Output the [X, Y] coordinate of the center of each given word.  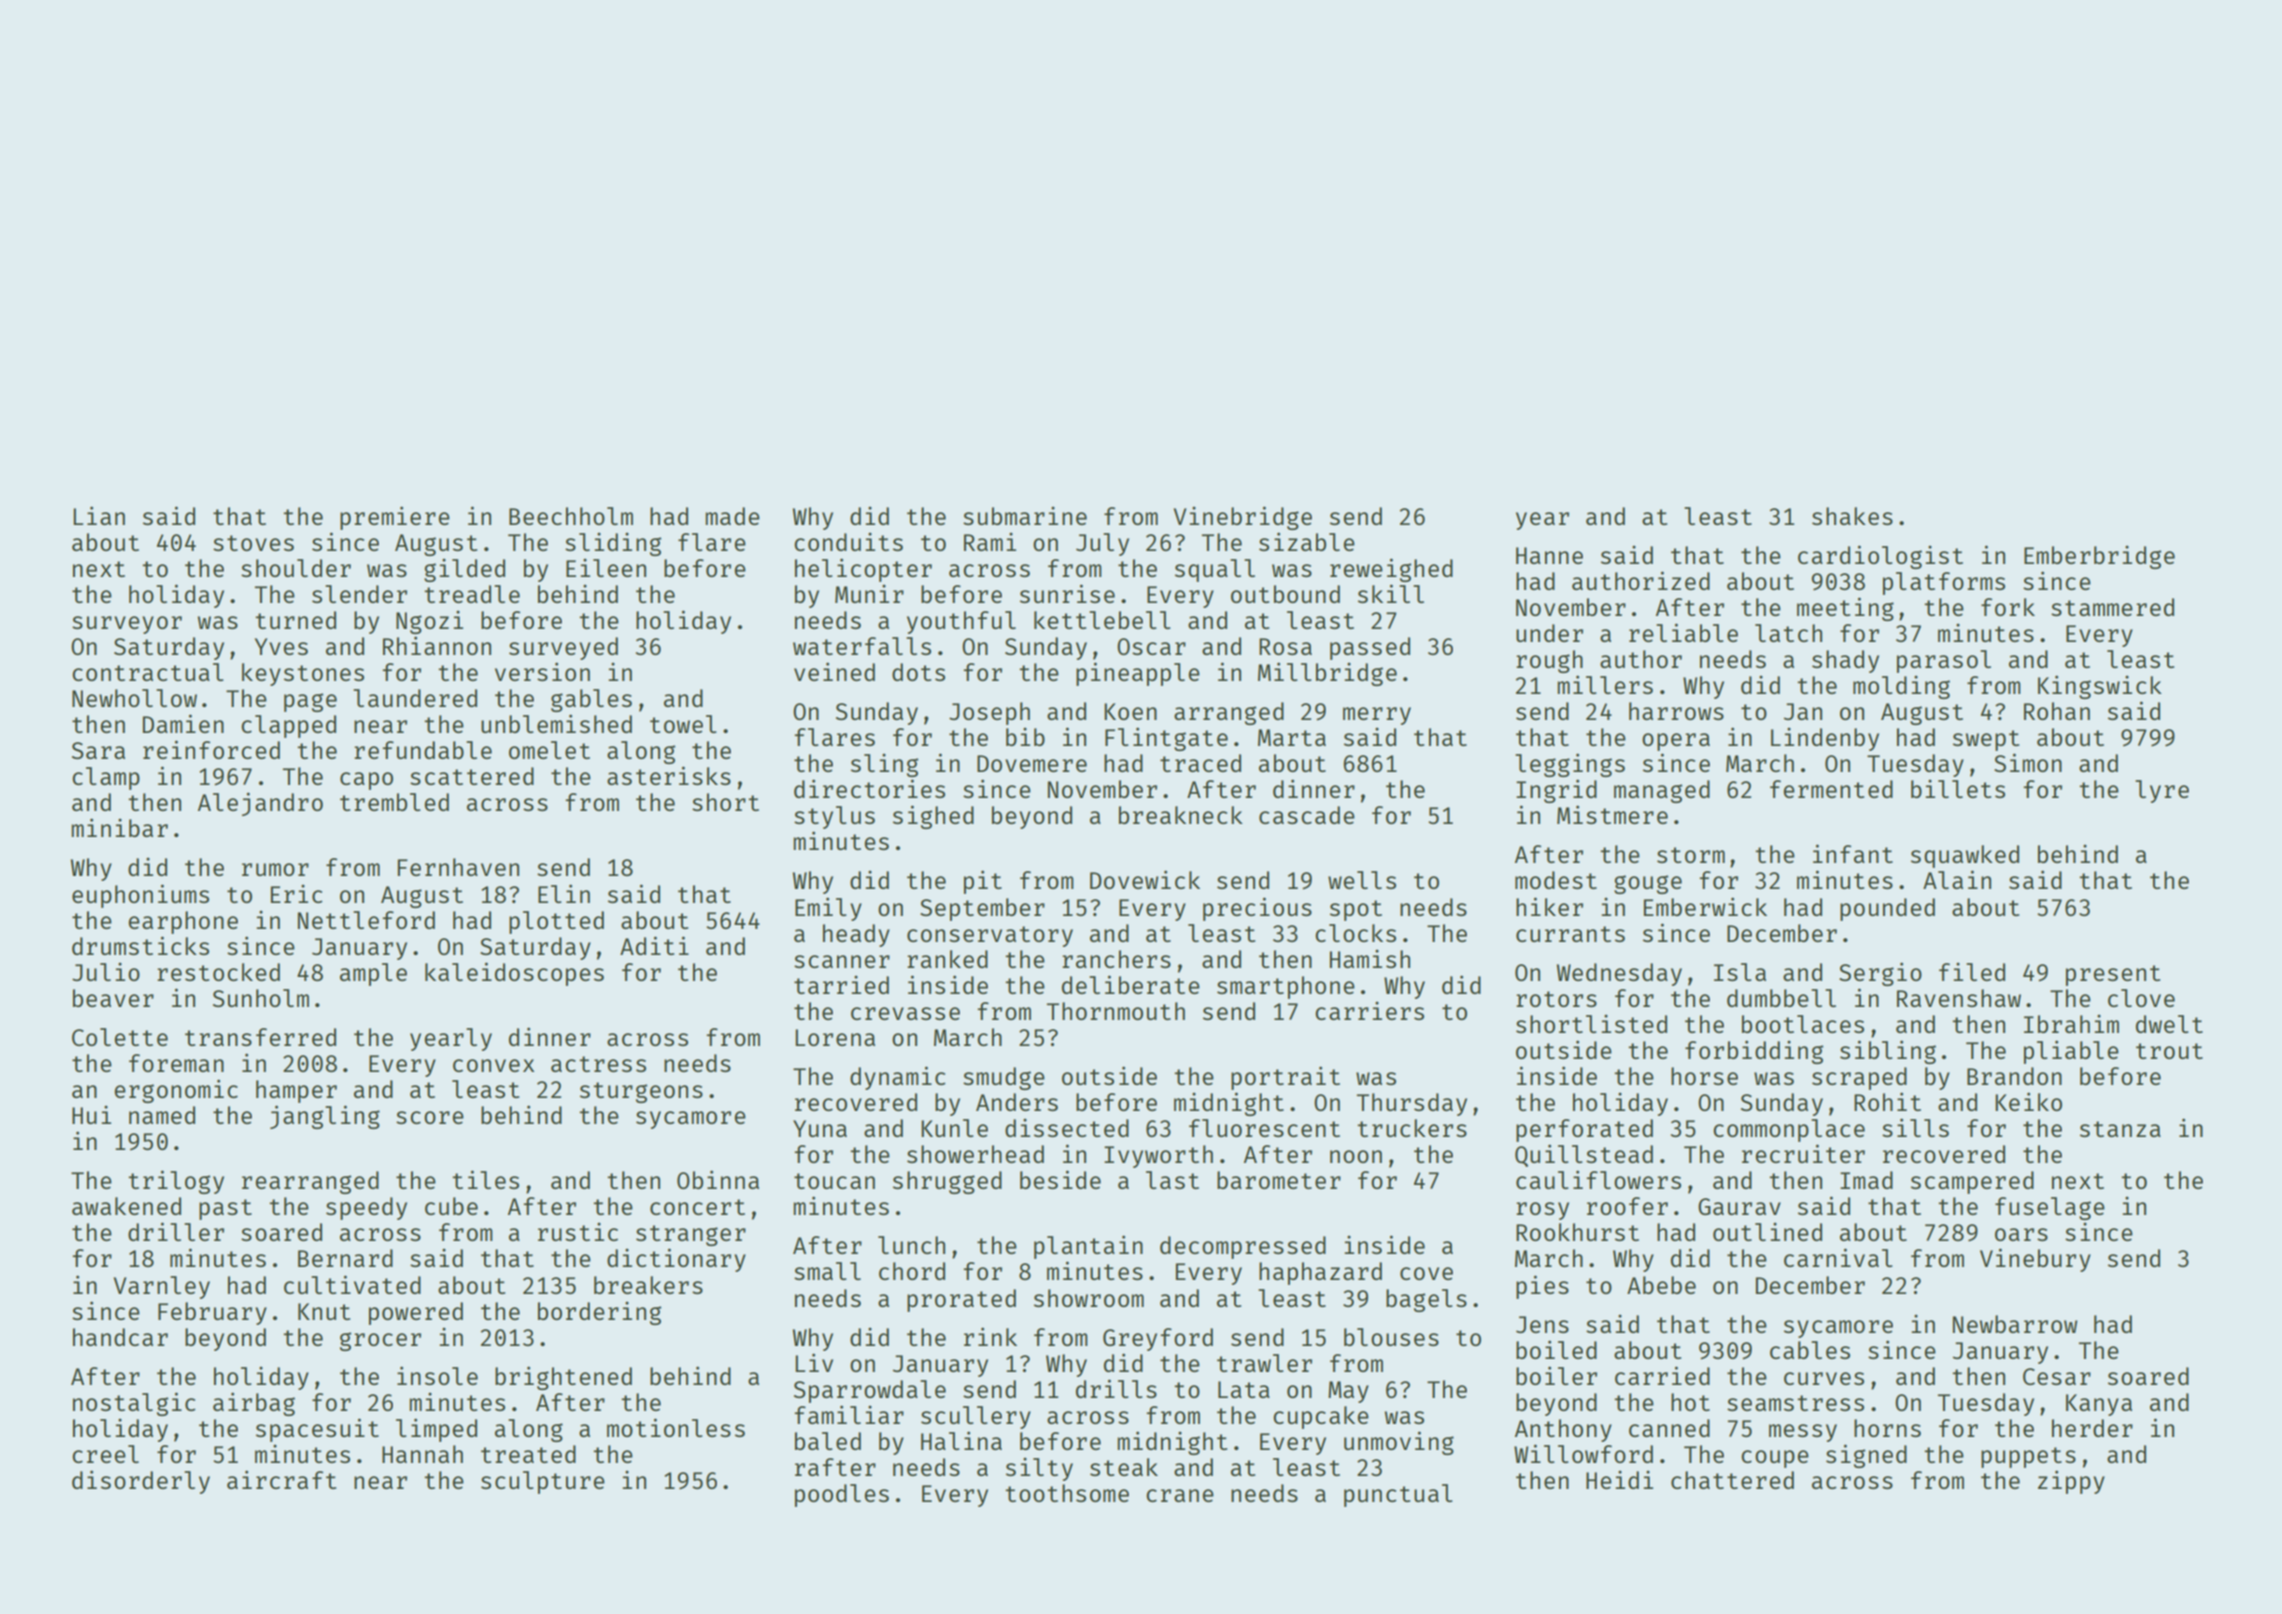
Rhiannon [437, 645]
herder [2092, 1428]
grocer [380, 1341]
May [1348, 1392]
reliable [1683, 632]
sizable [1307, 541]
